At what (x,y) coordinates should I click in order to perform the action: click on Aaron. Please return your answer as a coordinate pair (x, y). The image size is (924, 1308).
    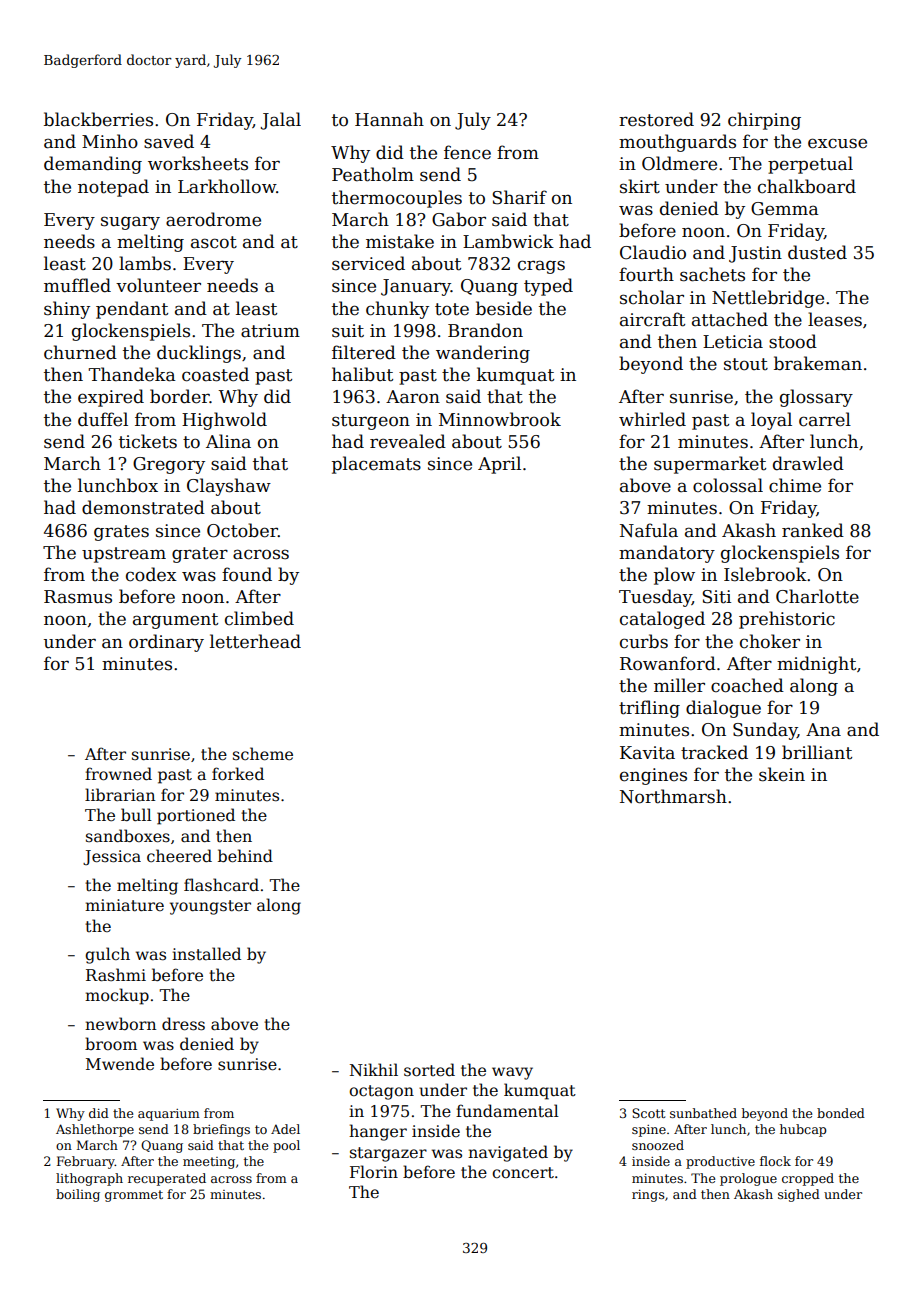
    Looking at the image, I should click on (413, 397).
